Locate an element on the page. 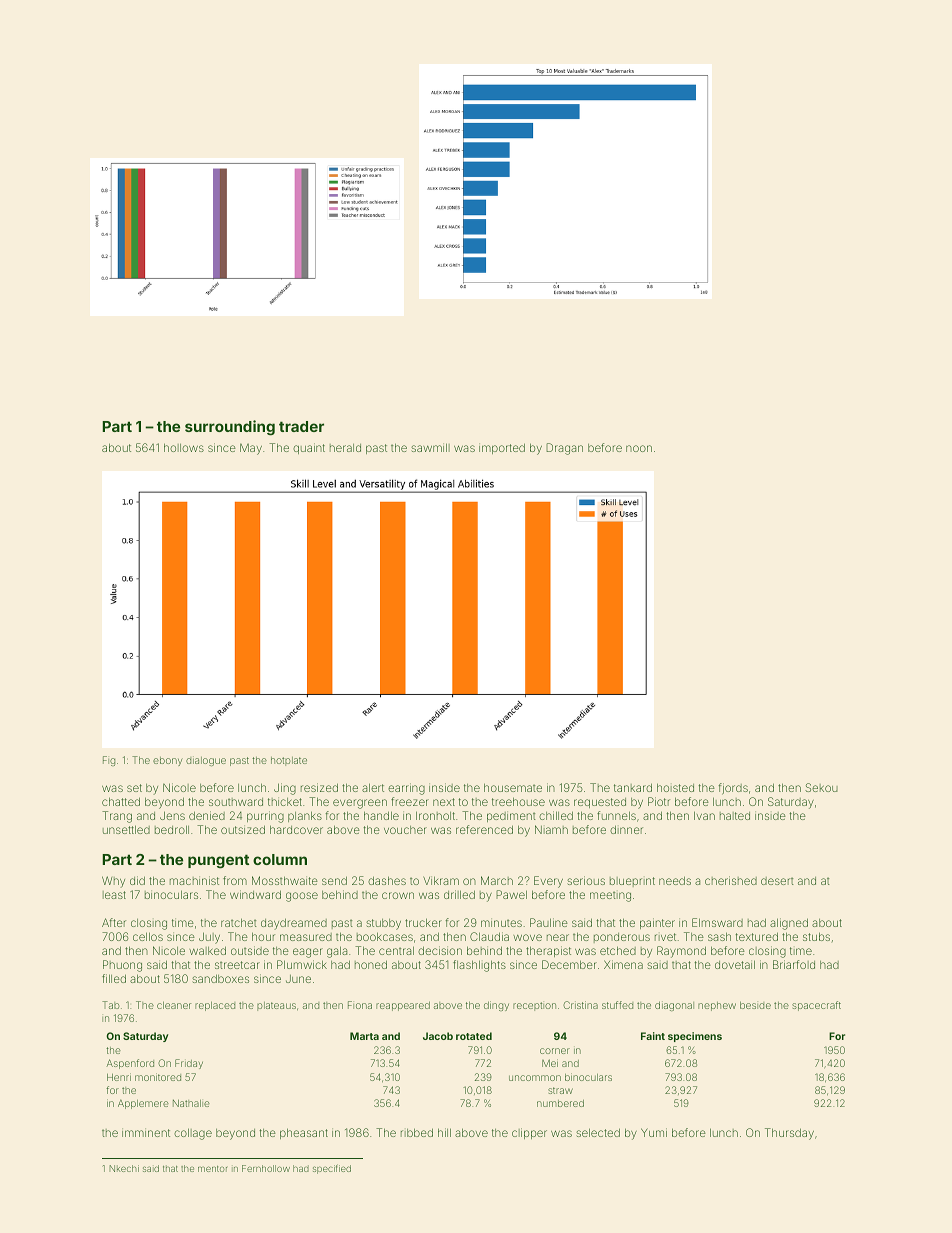 This page has height=1233, width=952. Dragan is located at coordinates (564, 449).
